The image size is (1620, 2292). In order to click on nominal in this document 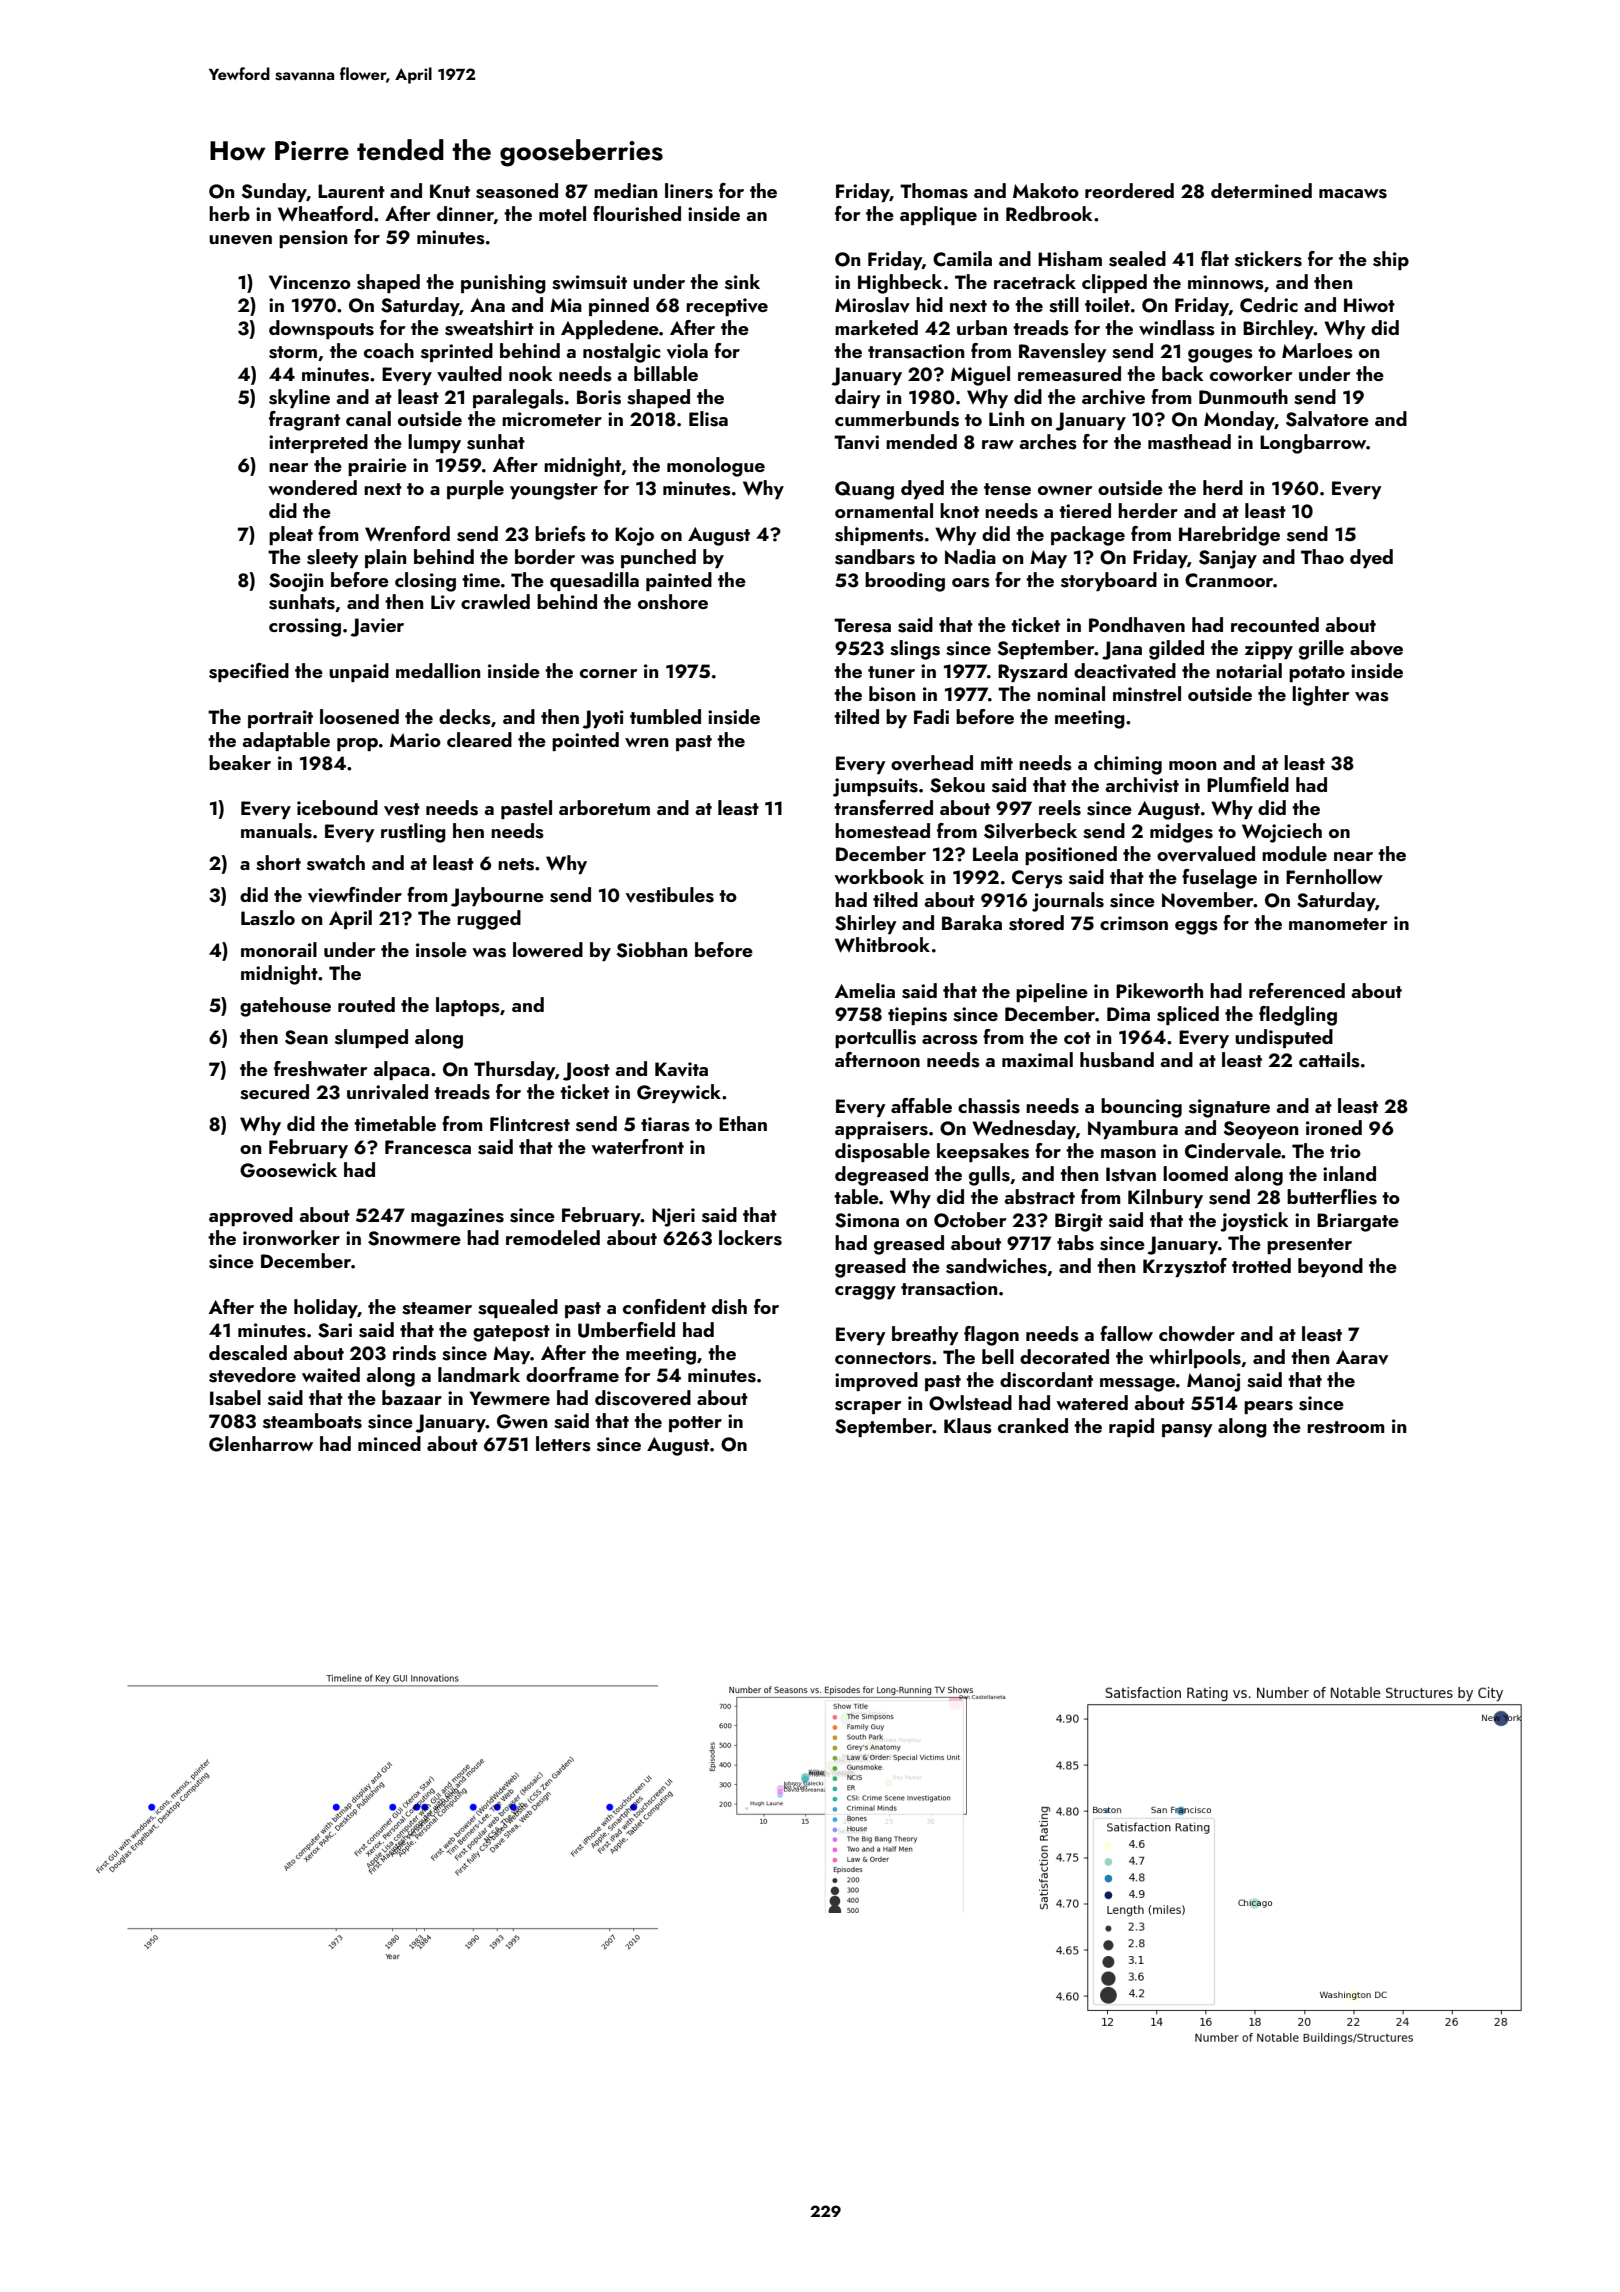, I will do `click(1071, 693)`.
